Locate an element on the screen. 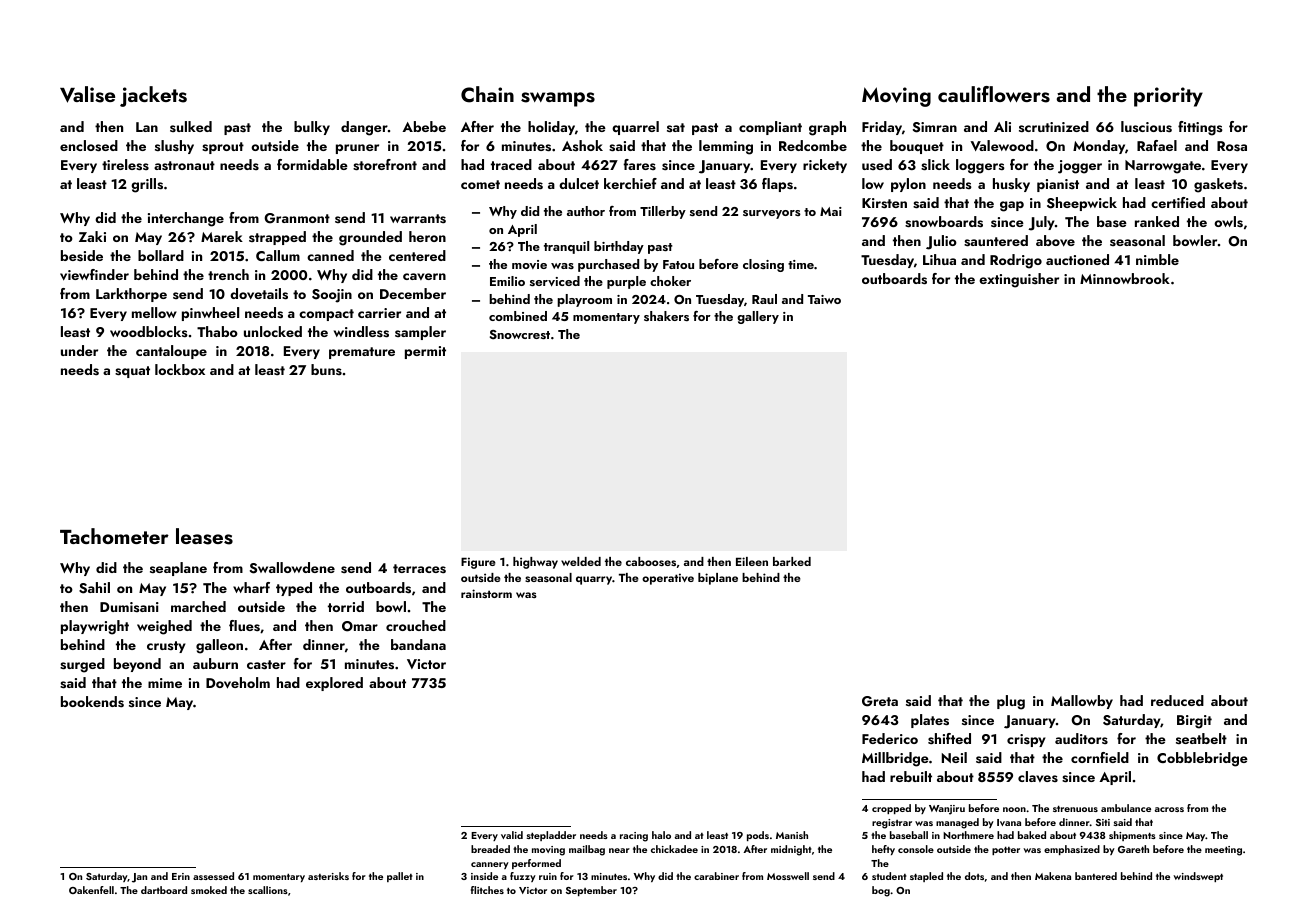  tireless is located at coordinates (125, 165).
